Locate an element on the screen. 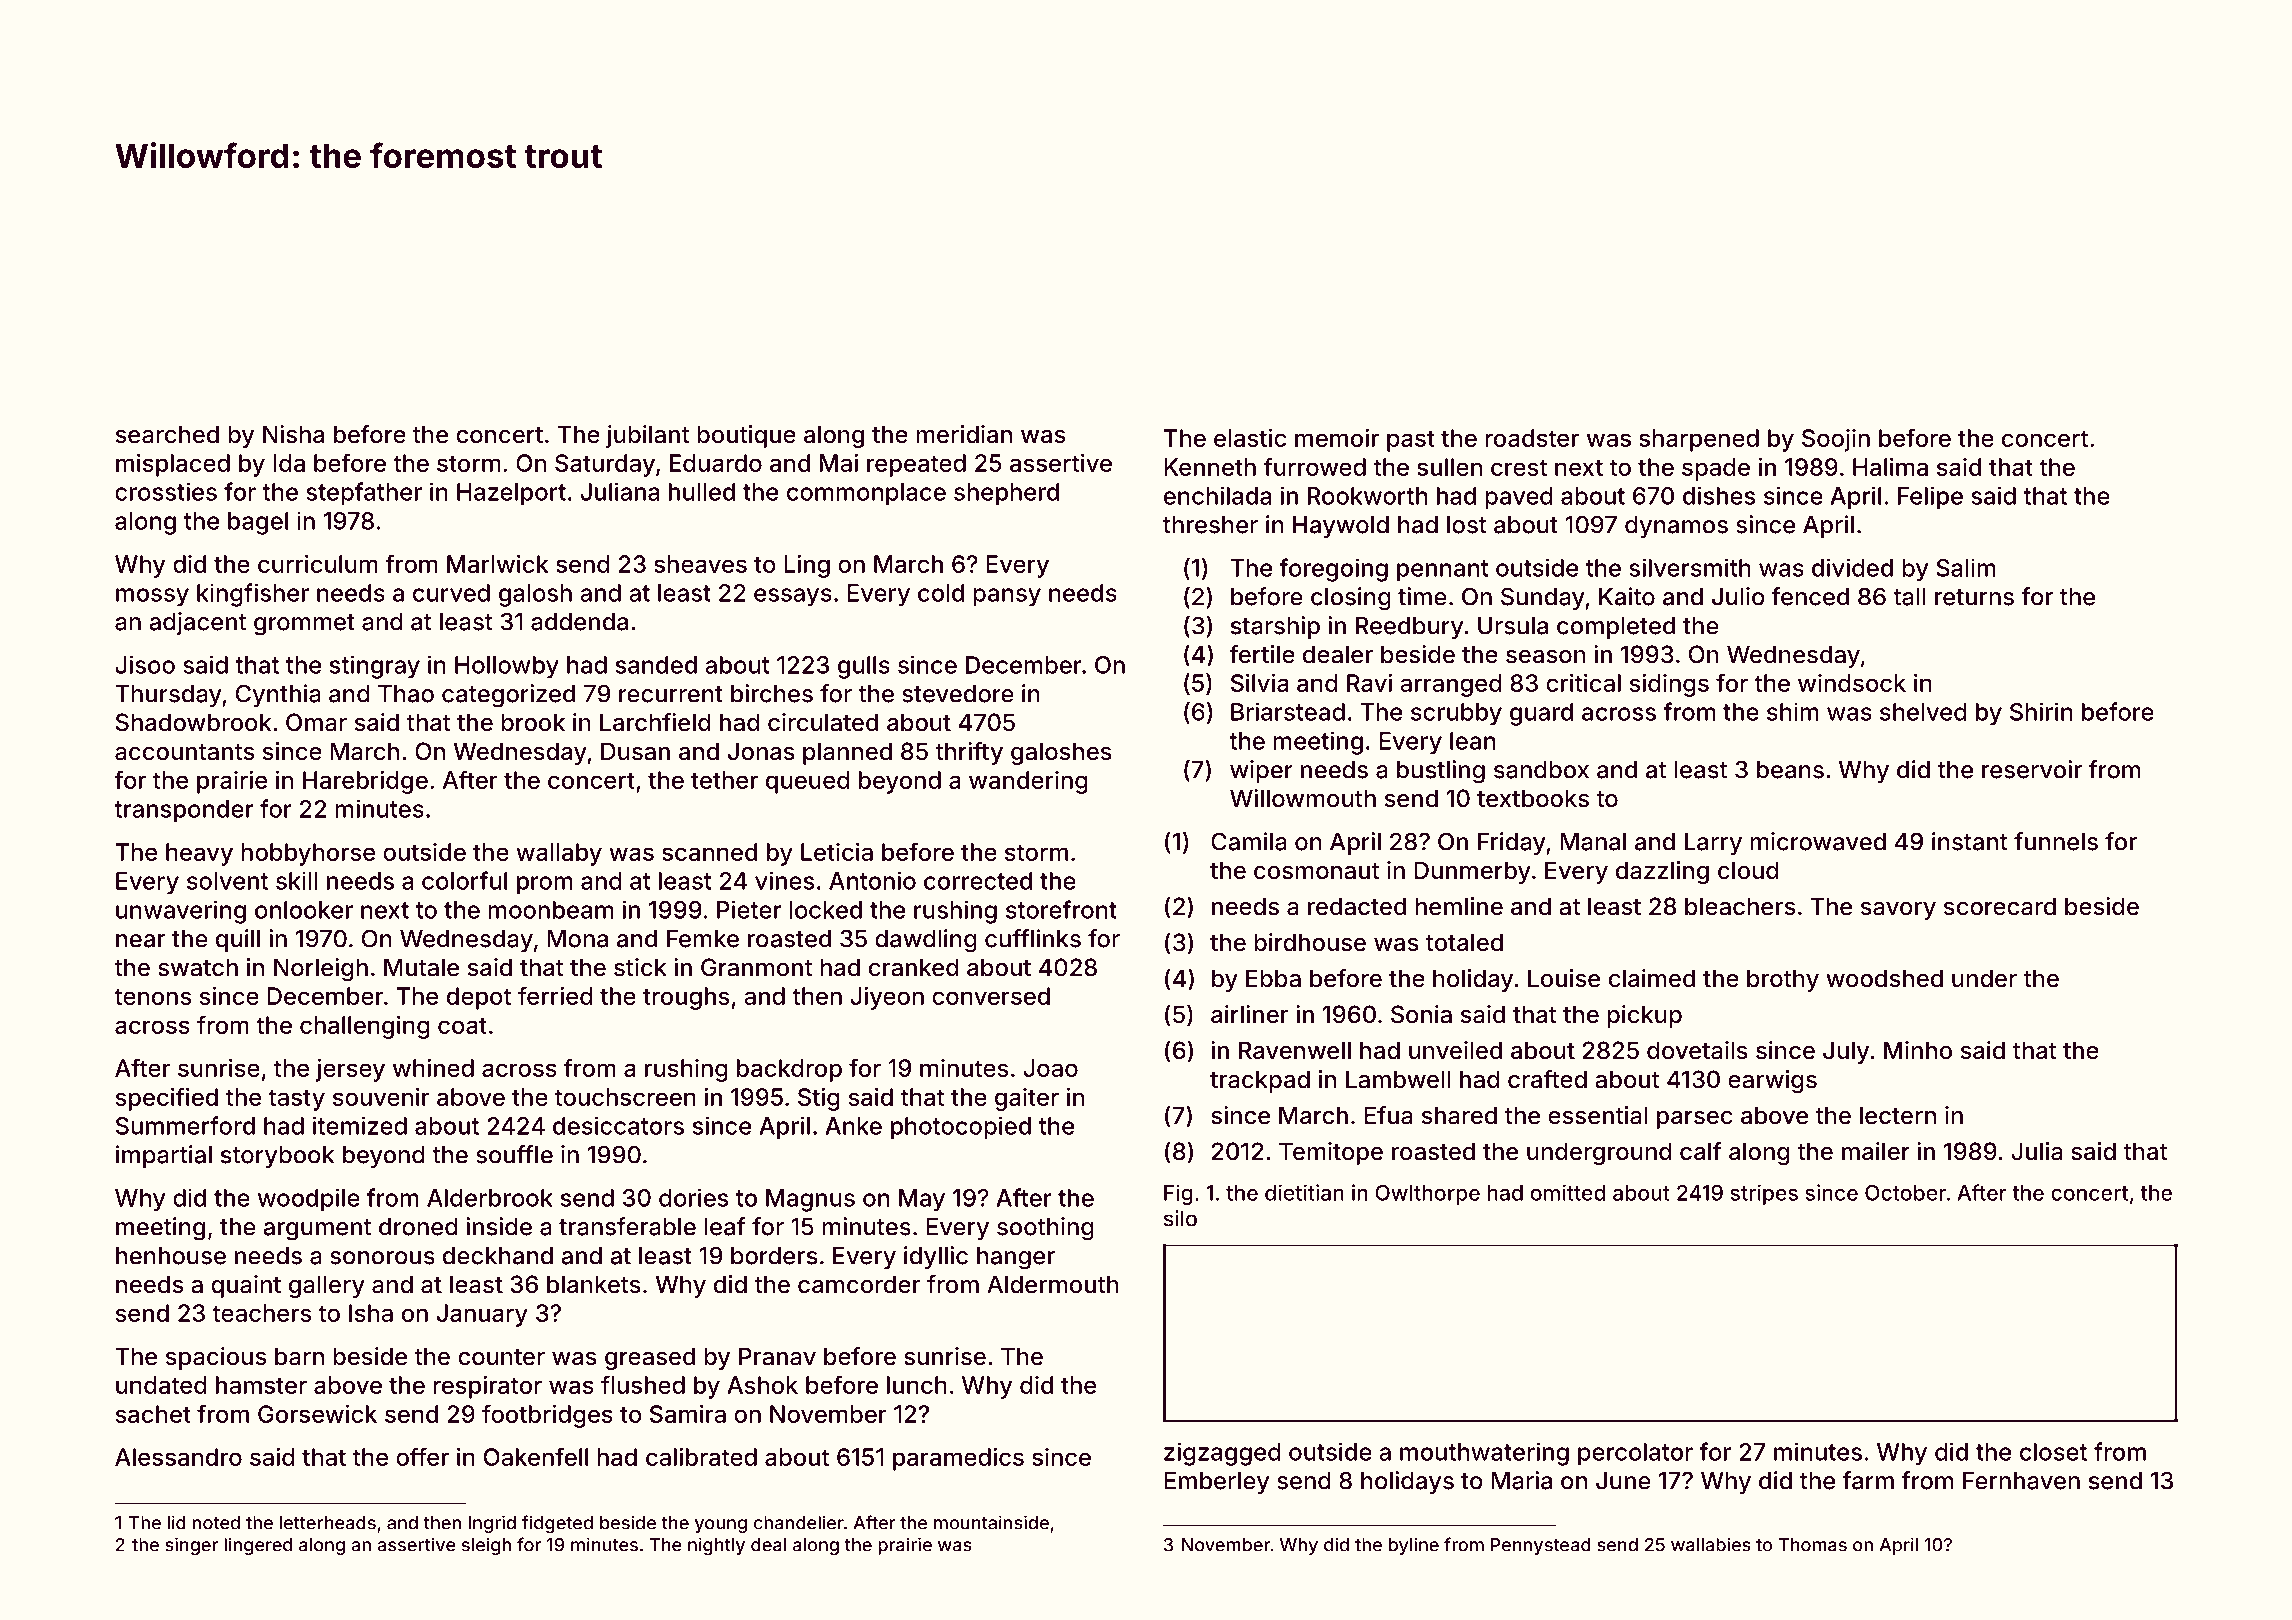 The image size is (2292, 1620). sleigh is located at coordinates (486, 1546).
